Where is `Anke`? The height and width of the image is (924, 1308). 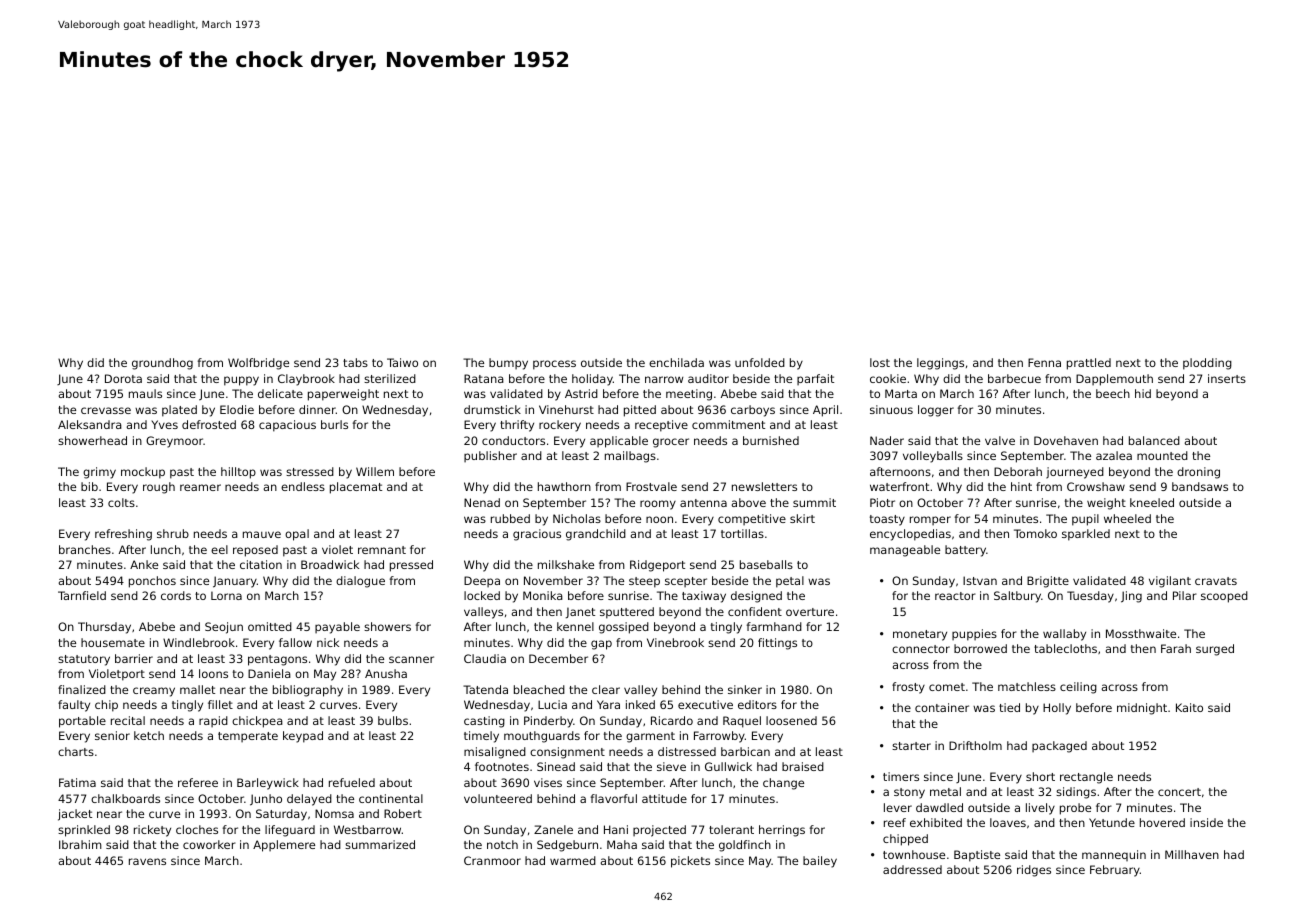
Anke is located at coordinates (144, 564).
